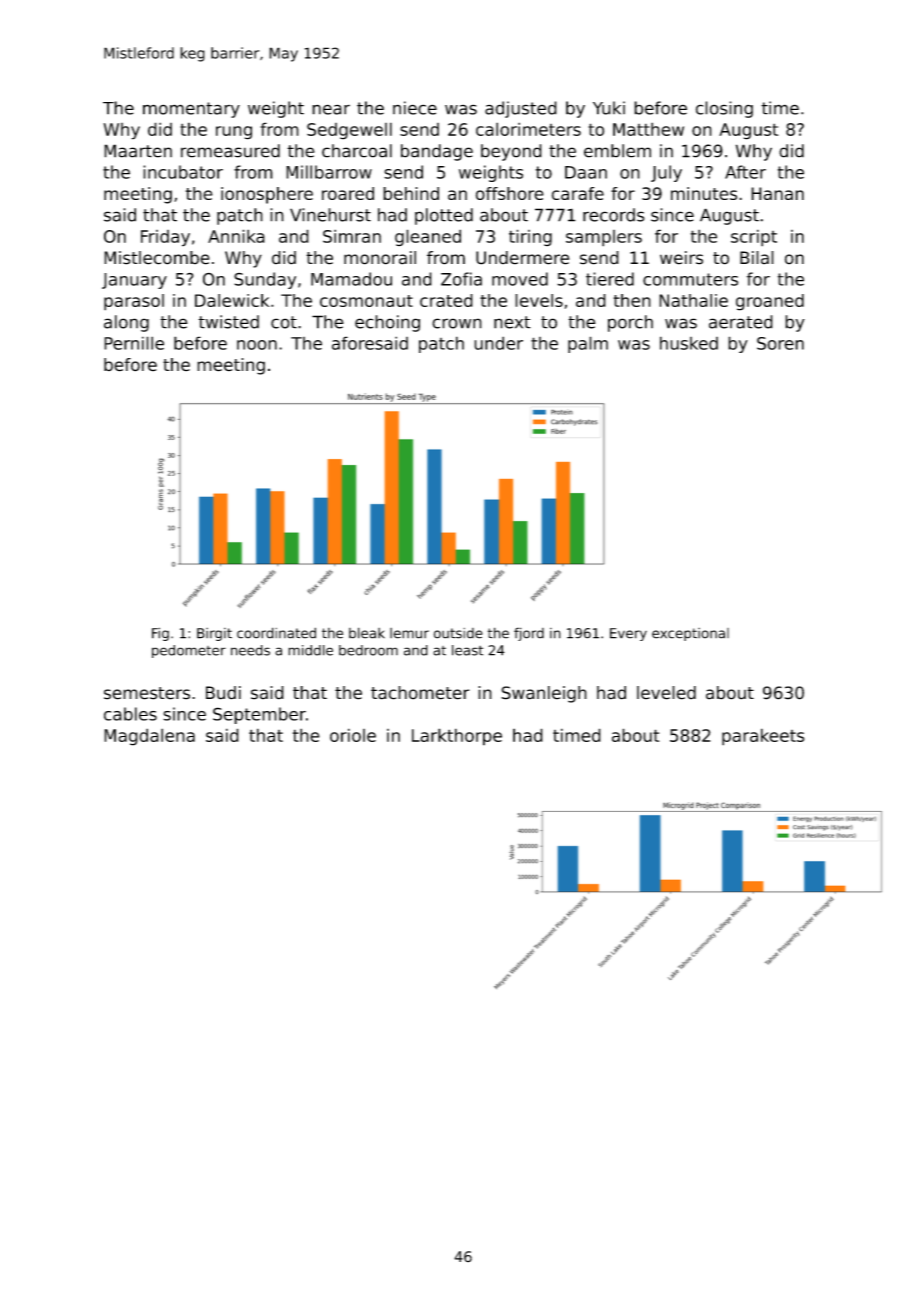 This page has width=908, height=1316. I want to click on echoing, so click(387, 323).
